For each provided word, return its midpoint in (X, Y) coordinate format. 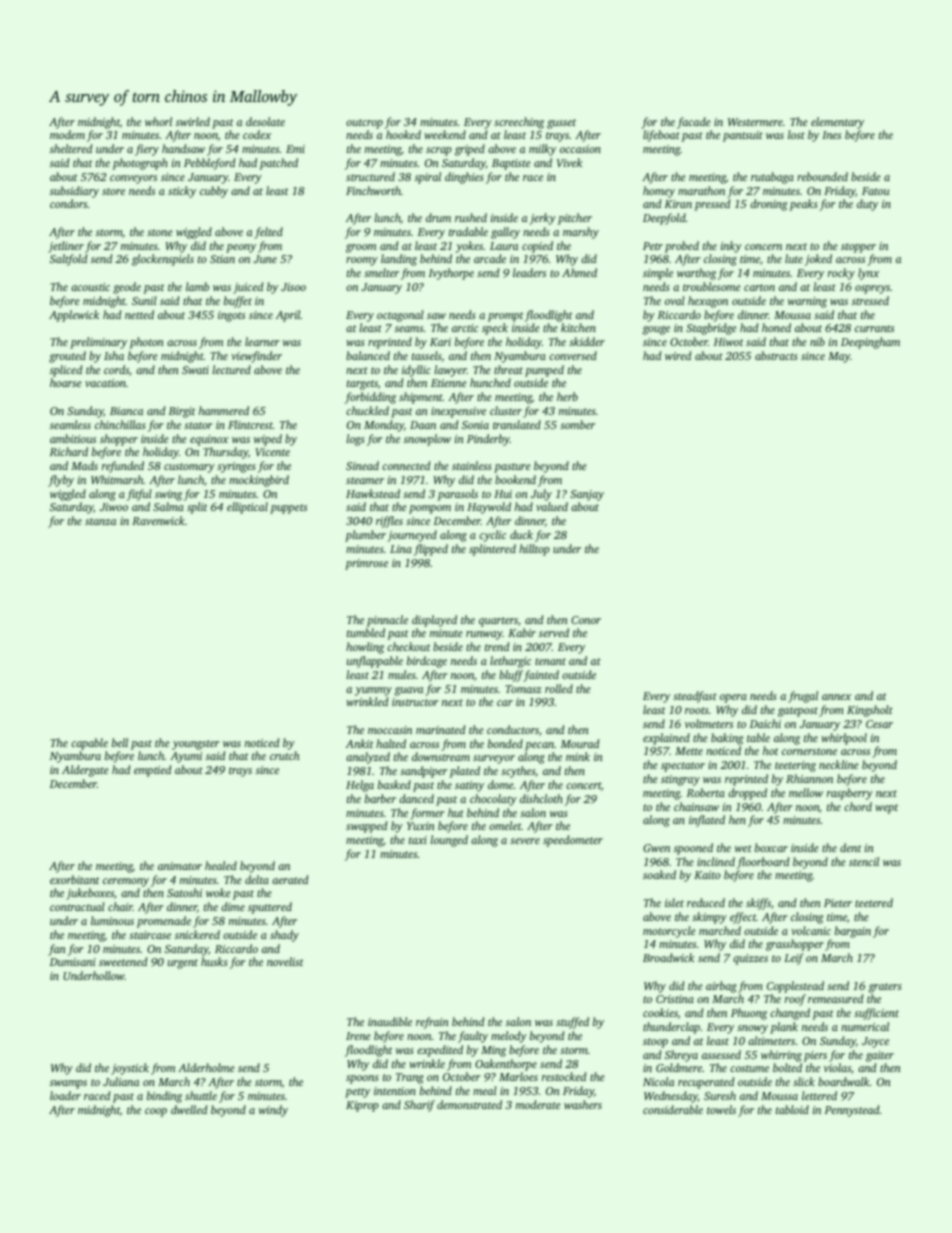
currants (874, 328)
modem (67, 134)
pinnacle (387, 621)
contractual (77, 906)
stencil (864, 861)
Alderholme (206, 1067)
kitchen (578, 327)
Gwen (656, 848)
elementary (837, 123)
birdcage (427, 662)
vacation (105, 383)
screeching (519, 123)
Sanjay (587, 495)
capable (89, 744)
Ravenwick (158, 520)
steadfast (695, 697)
